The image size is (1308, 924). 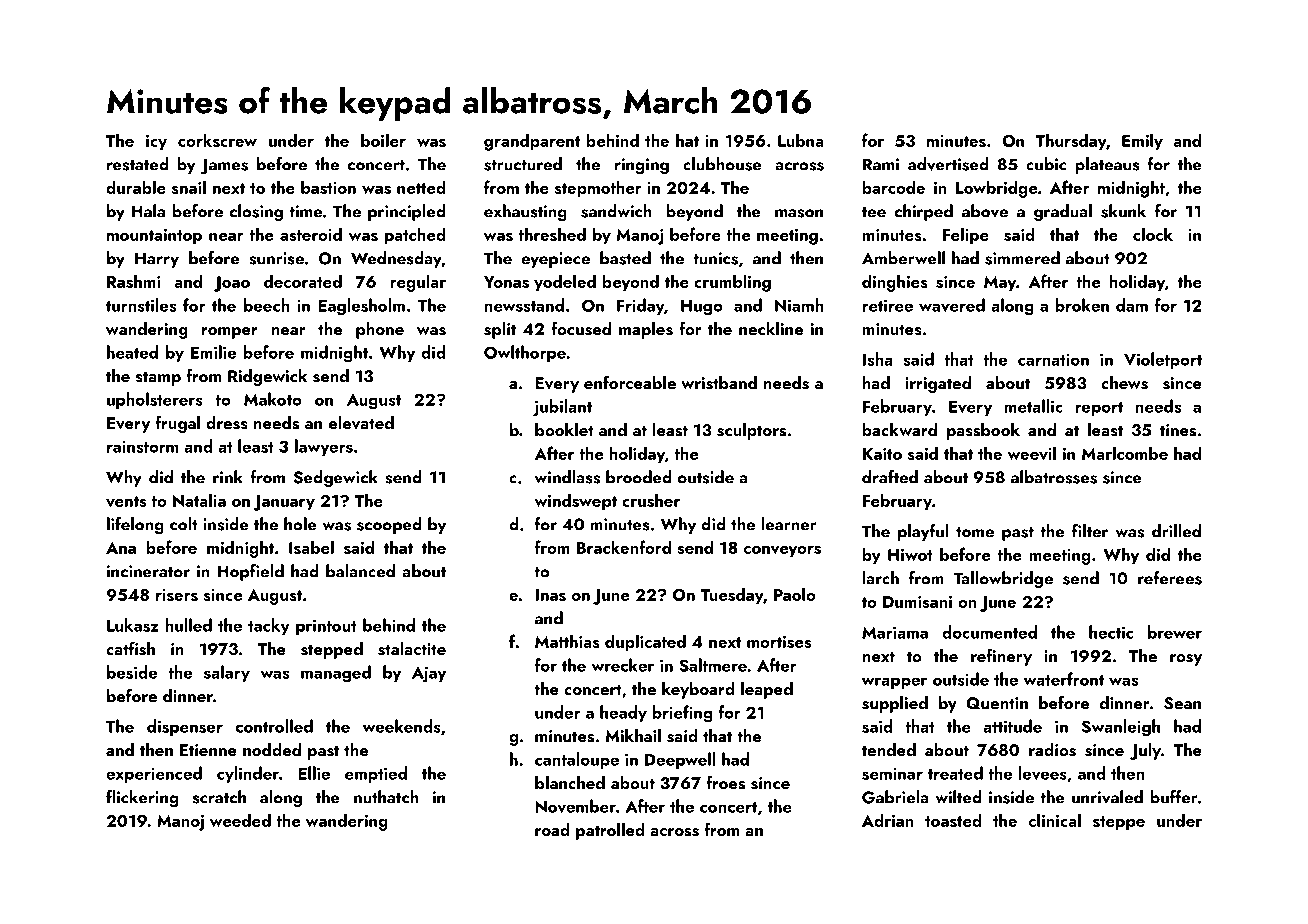 I want to click on Ellie, so click(x=314, y=773).
